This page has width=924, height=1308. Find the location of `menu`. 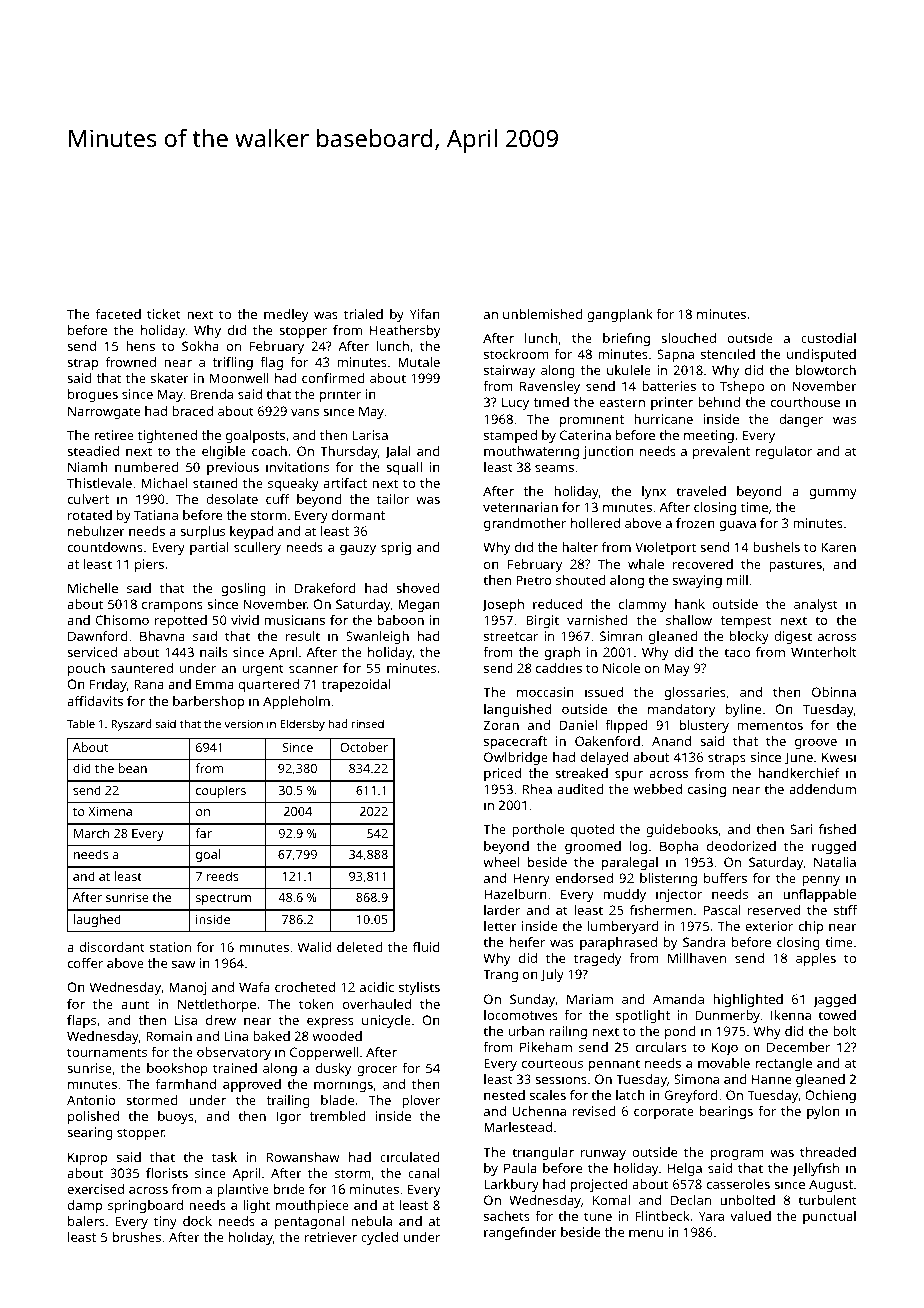

menu is located at coordinates (646, 1233).
